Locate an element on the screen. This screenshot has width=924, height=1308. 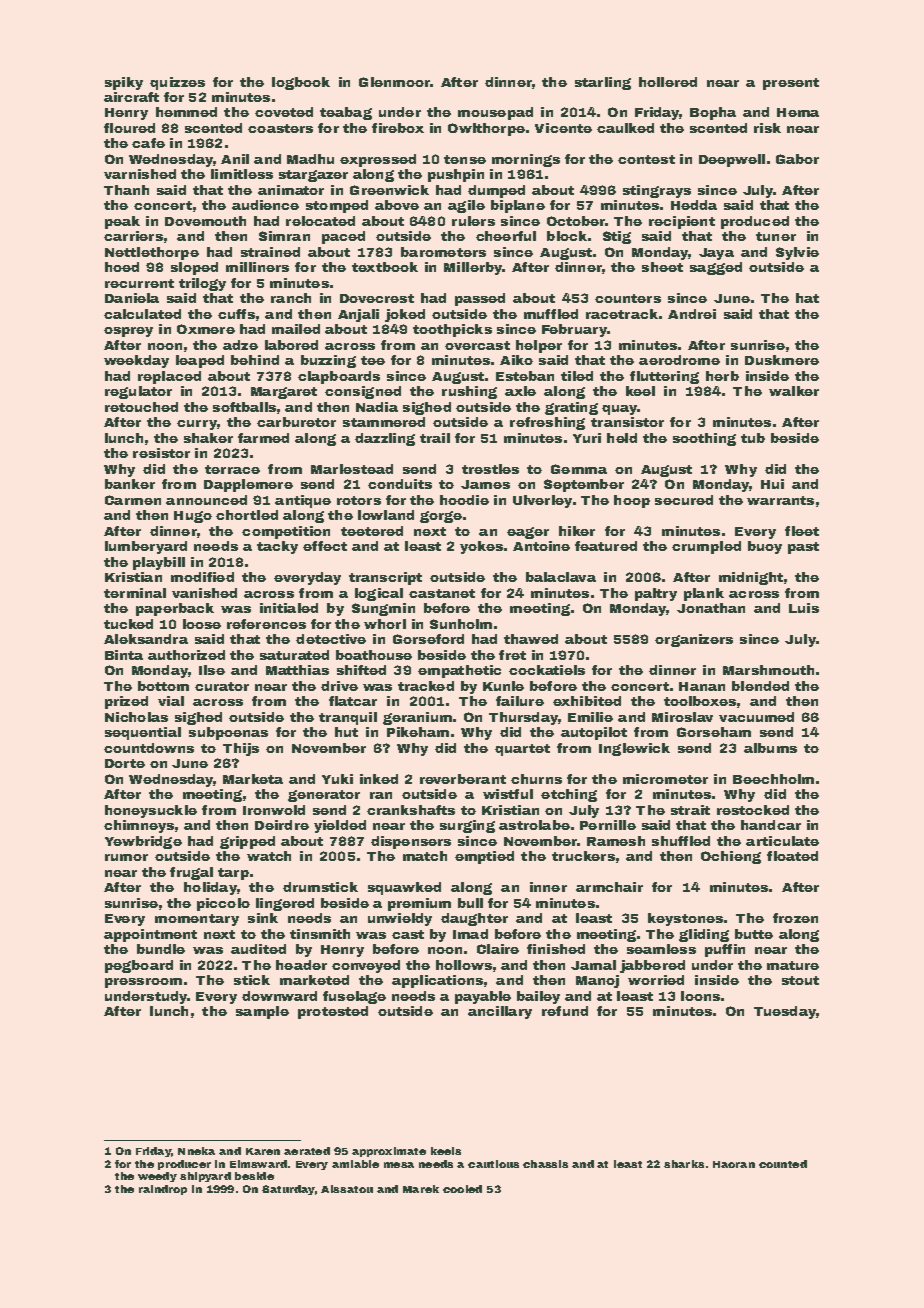
above is located at coordinates (397, 205).
